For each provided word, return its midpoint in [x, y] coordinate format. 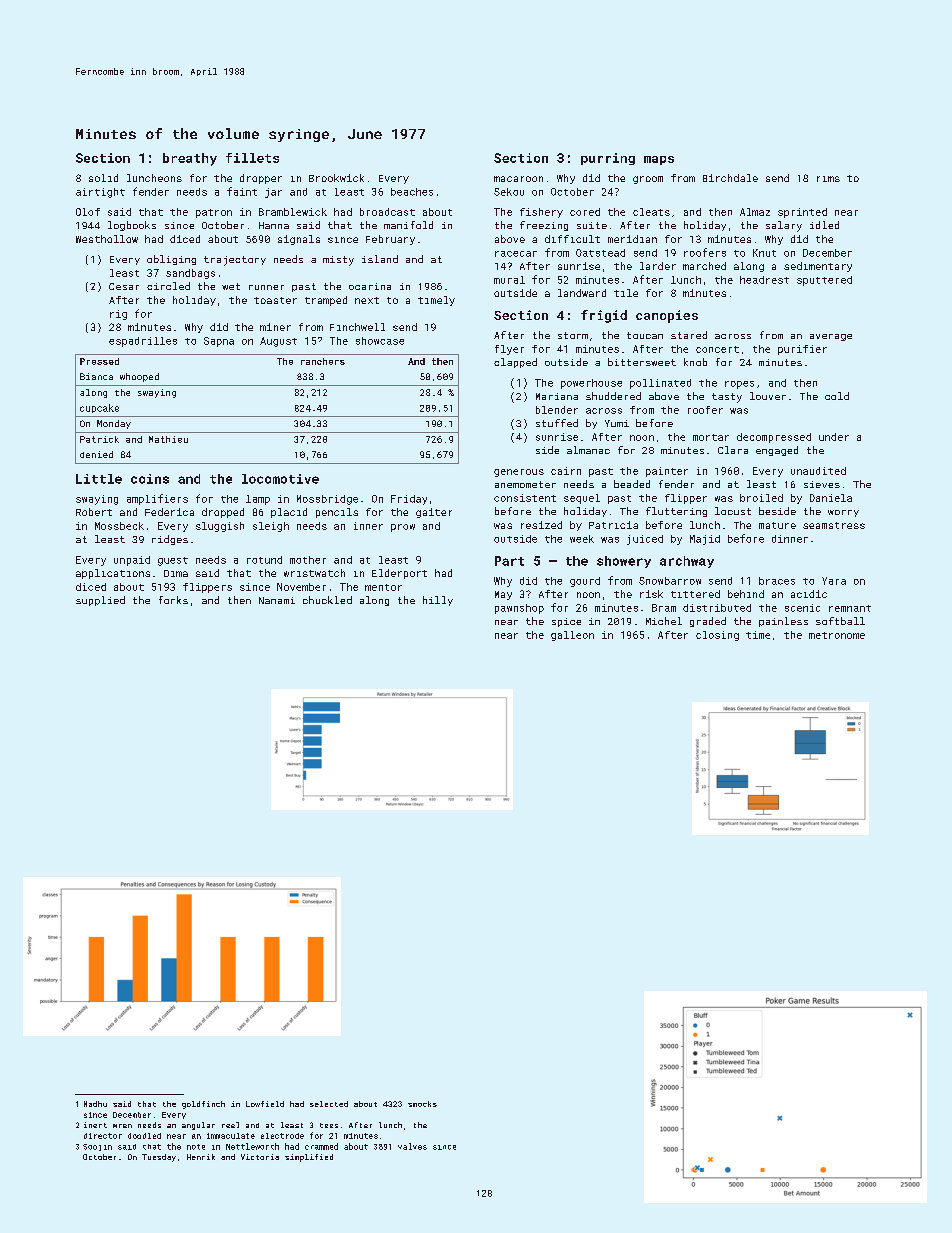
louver [768, 396]
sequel [582, 499]
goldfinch [203, 1105]
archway [687, 562]
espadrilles [143, 342]
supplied [100, 601]
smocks [422, 1104]
